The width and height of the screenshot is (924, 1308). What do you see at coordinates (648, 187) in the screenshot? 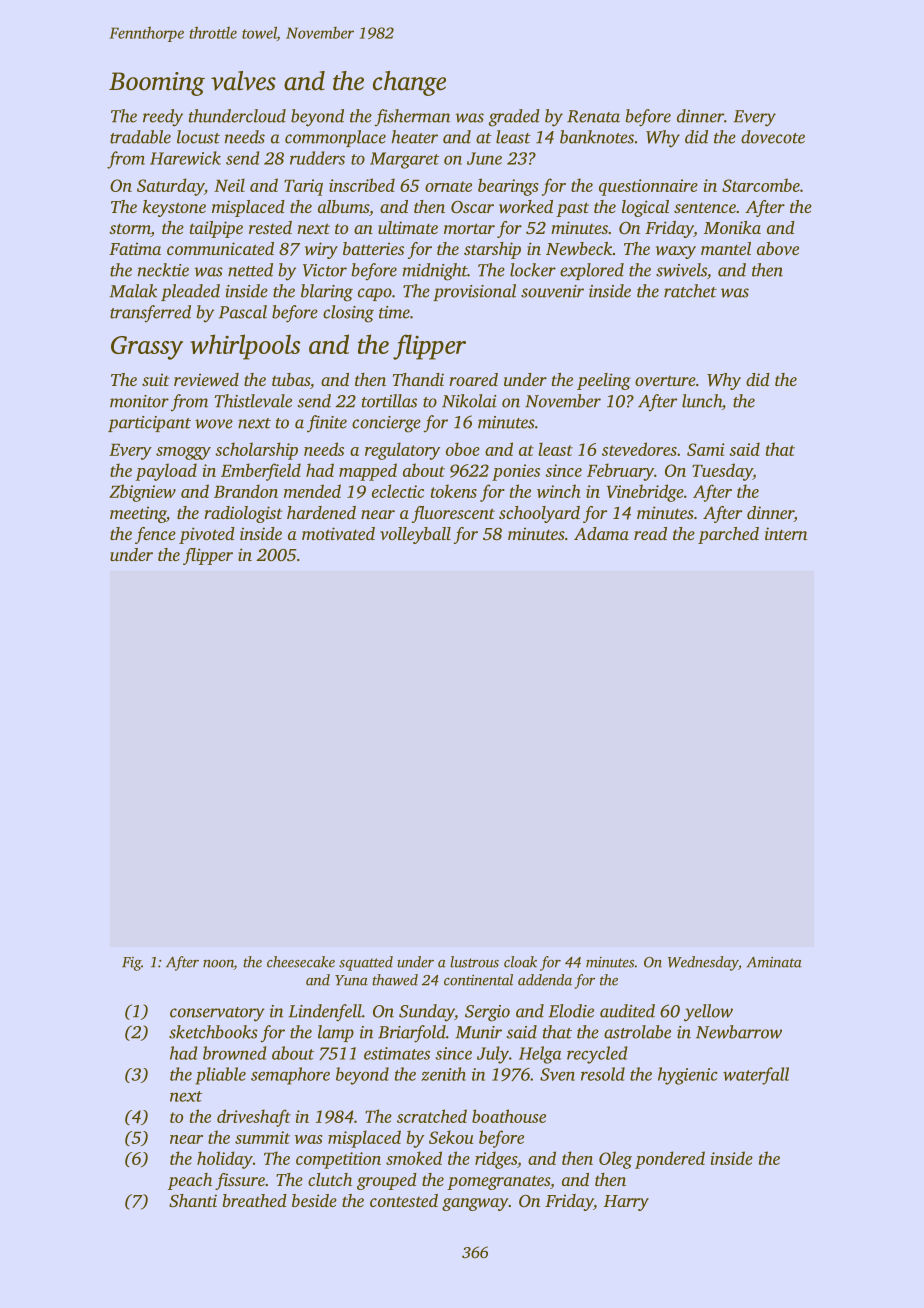
I see `questionnaire` at bounding box center [648, 187].
